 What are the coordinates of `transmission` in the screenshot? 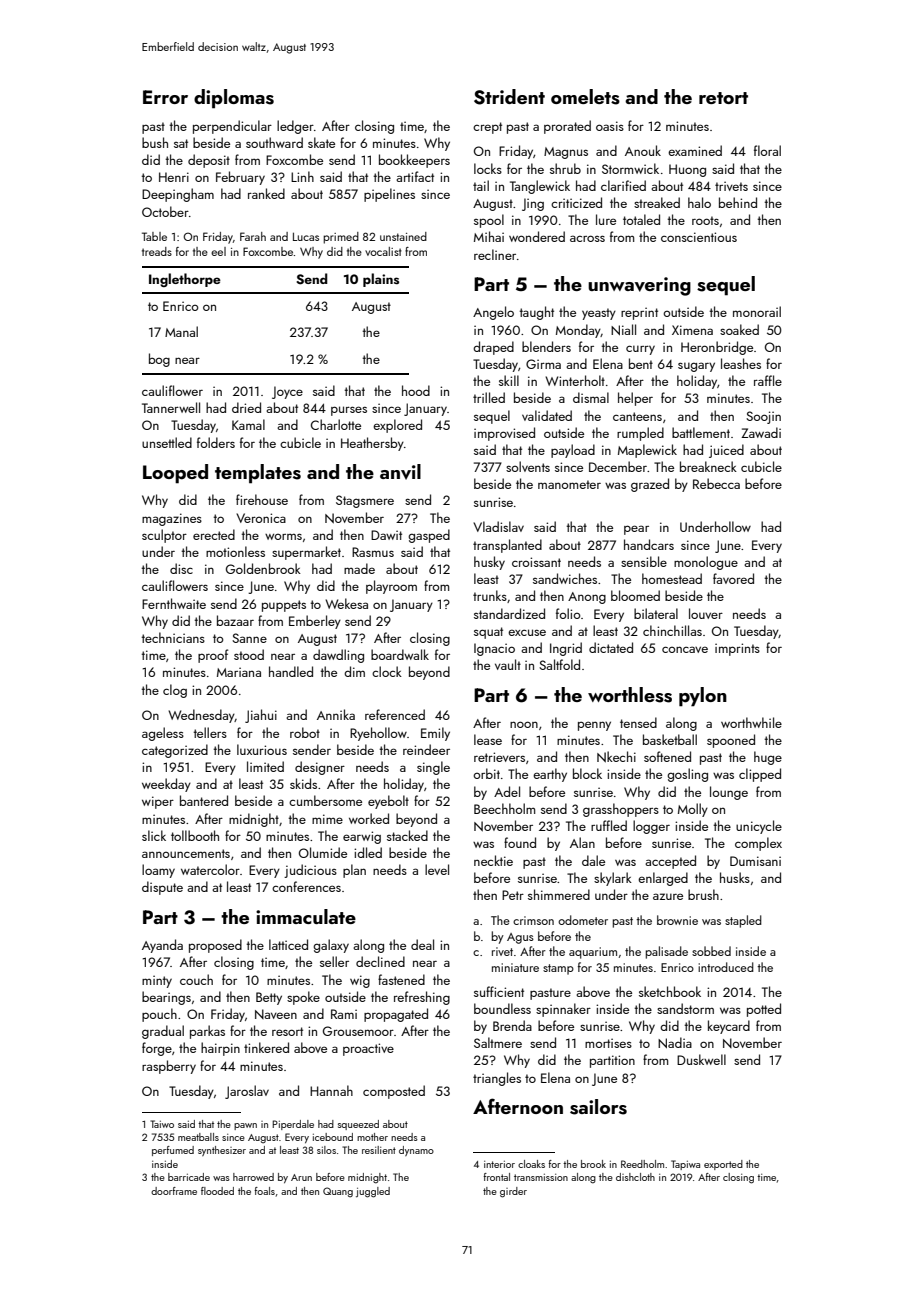 It's located at (541, 1177).
